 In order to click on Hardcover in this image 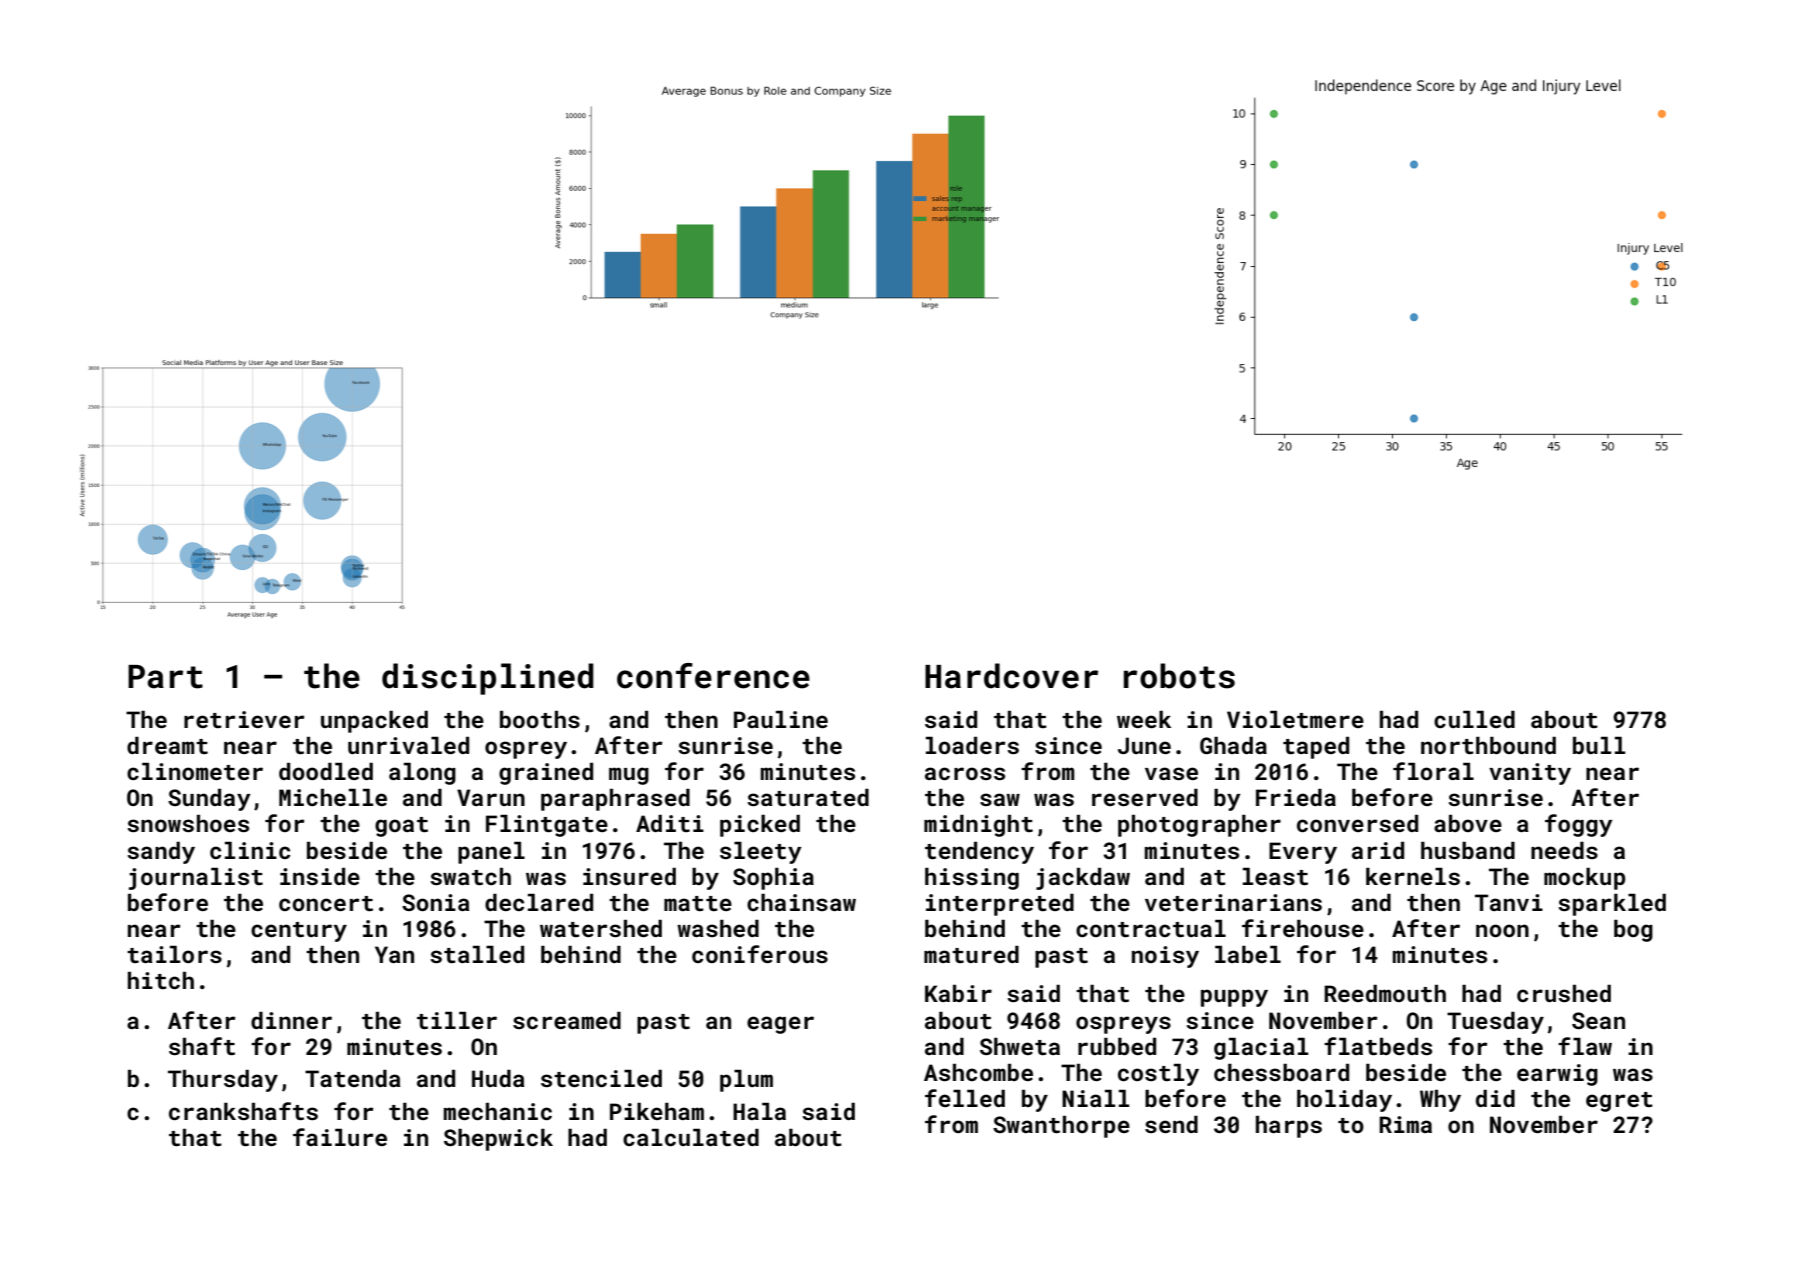, I will do `click(1011, 676)`.
